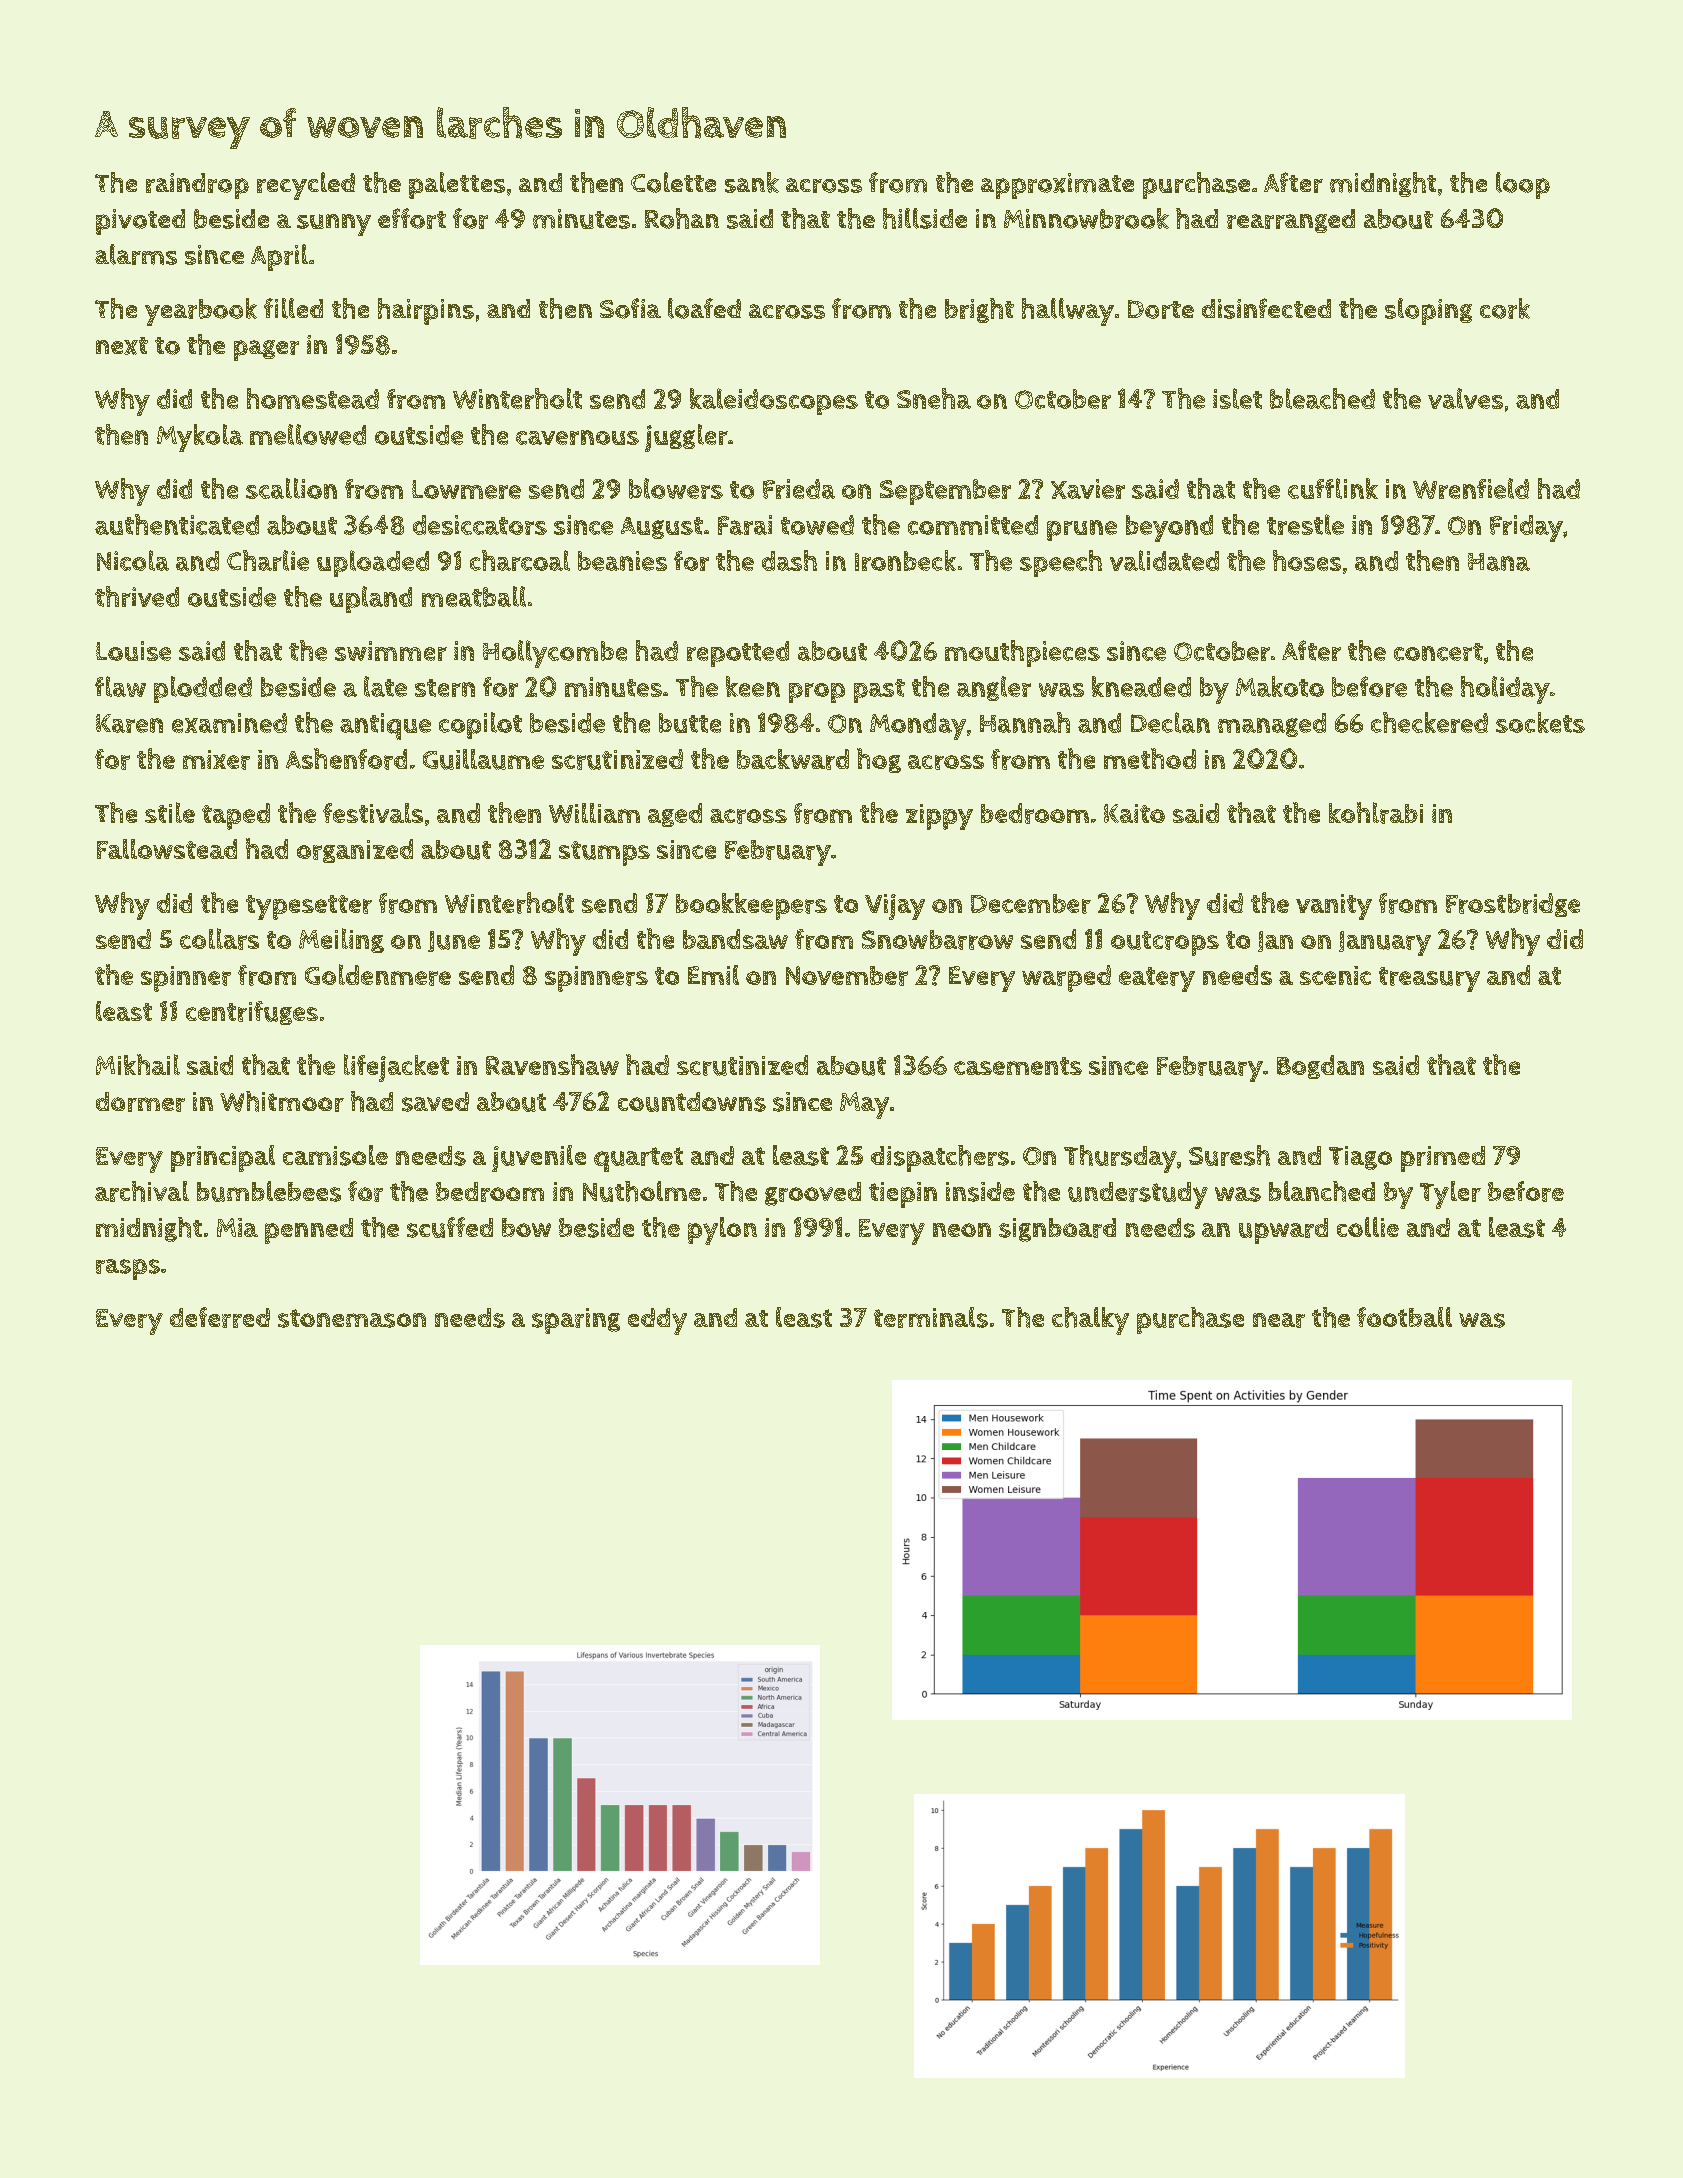 The image size is (1683, 2178). What do you see at coordinates (686, 438) in the screenshot?
I see `juggler` at bounding box center [686, 438].
